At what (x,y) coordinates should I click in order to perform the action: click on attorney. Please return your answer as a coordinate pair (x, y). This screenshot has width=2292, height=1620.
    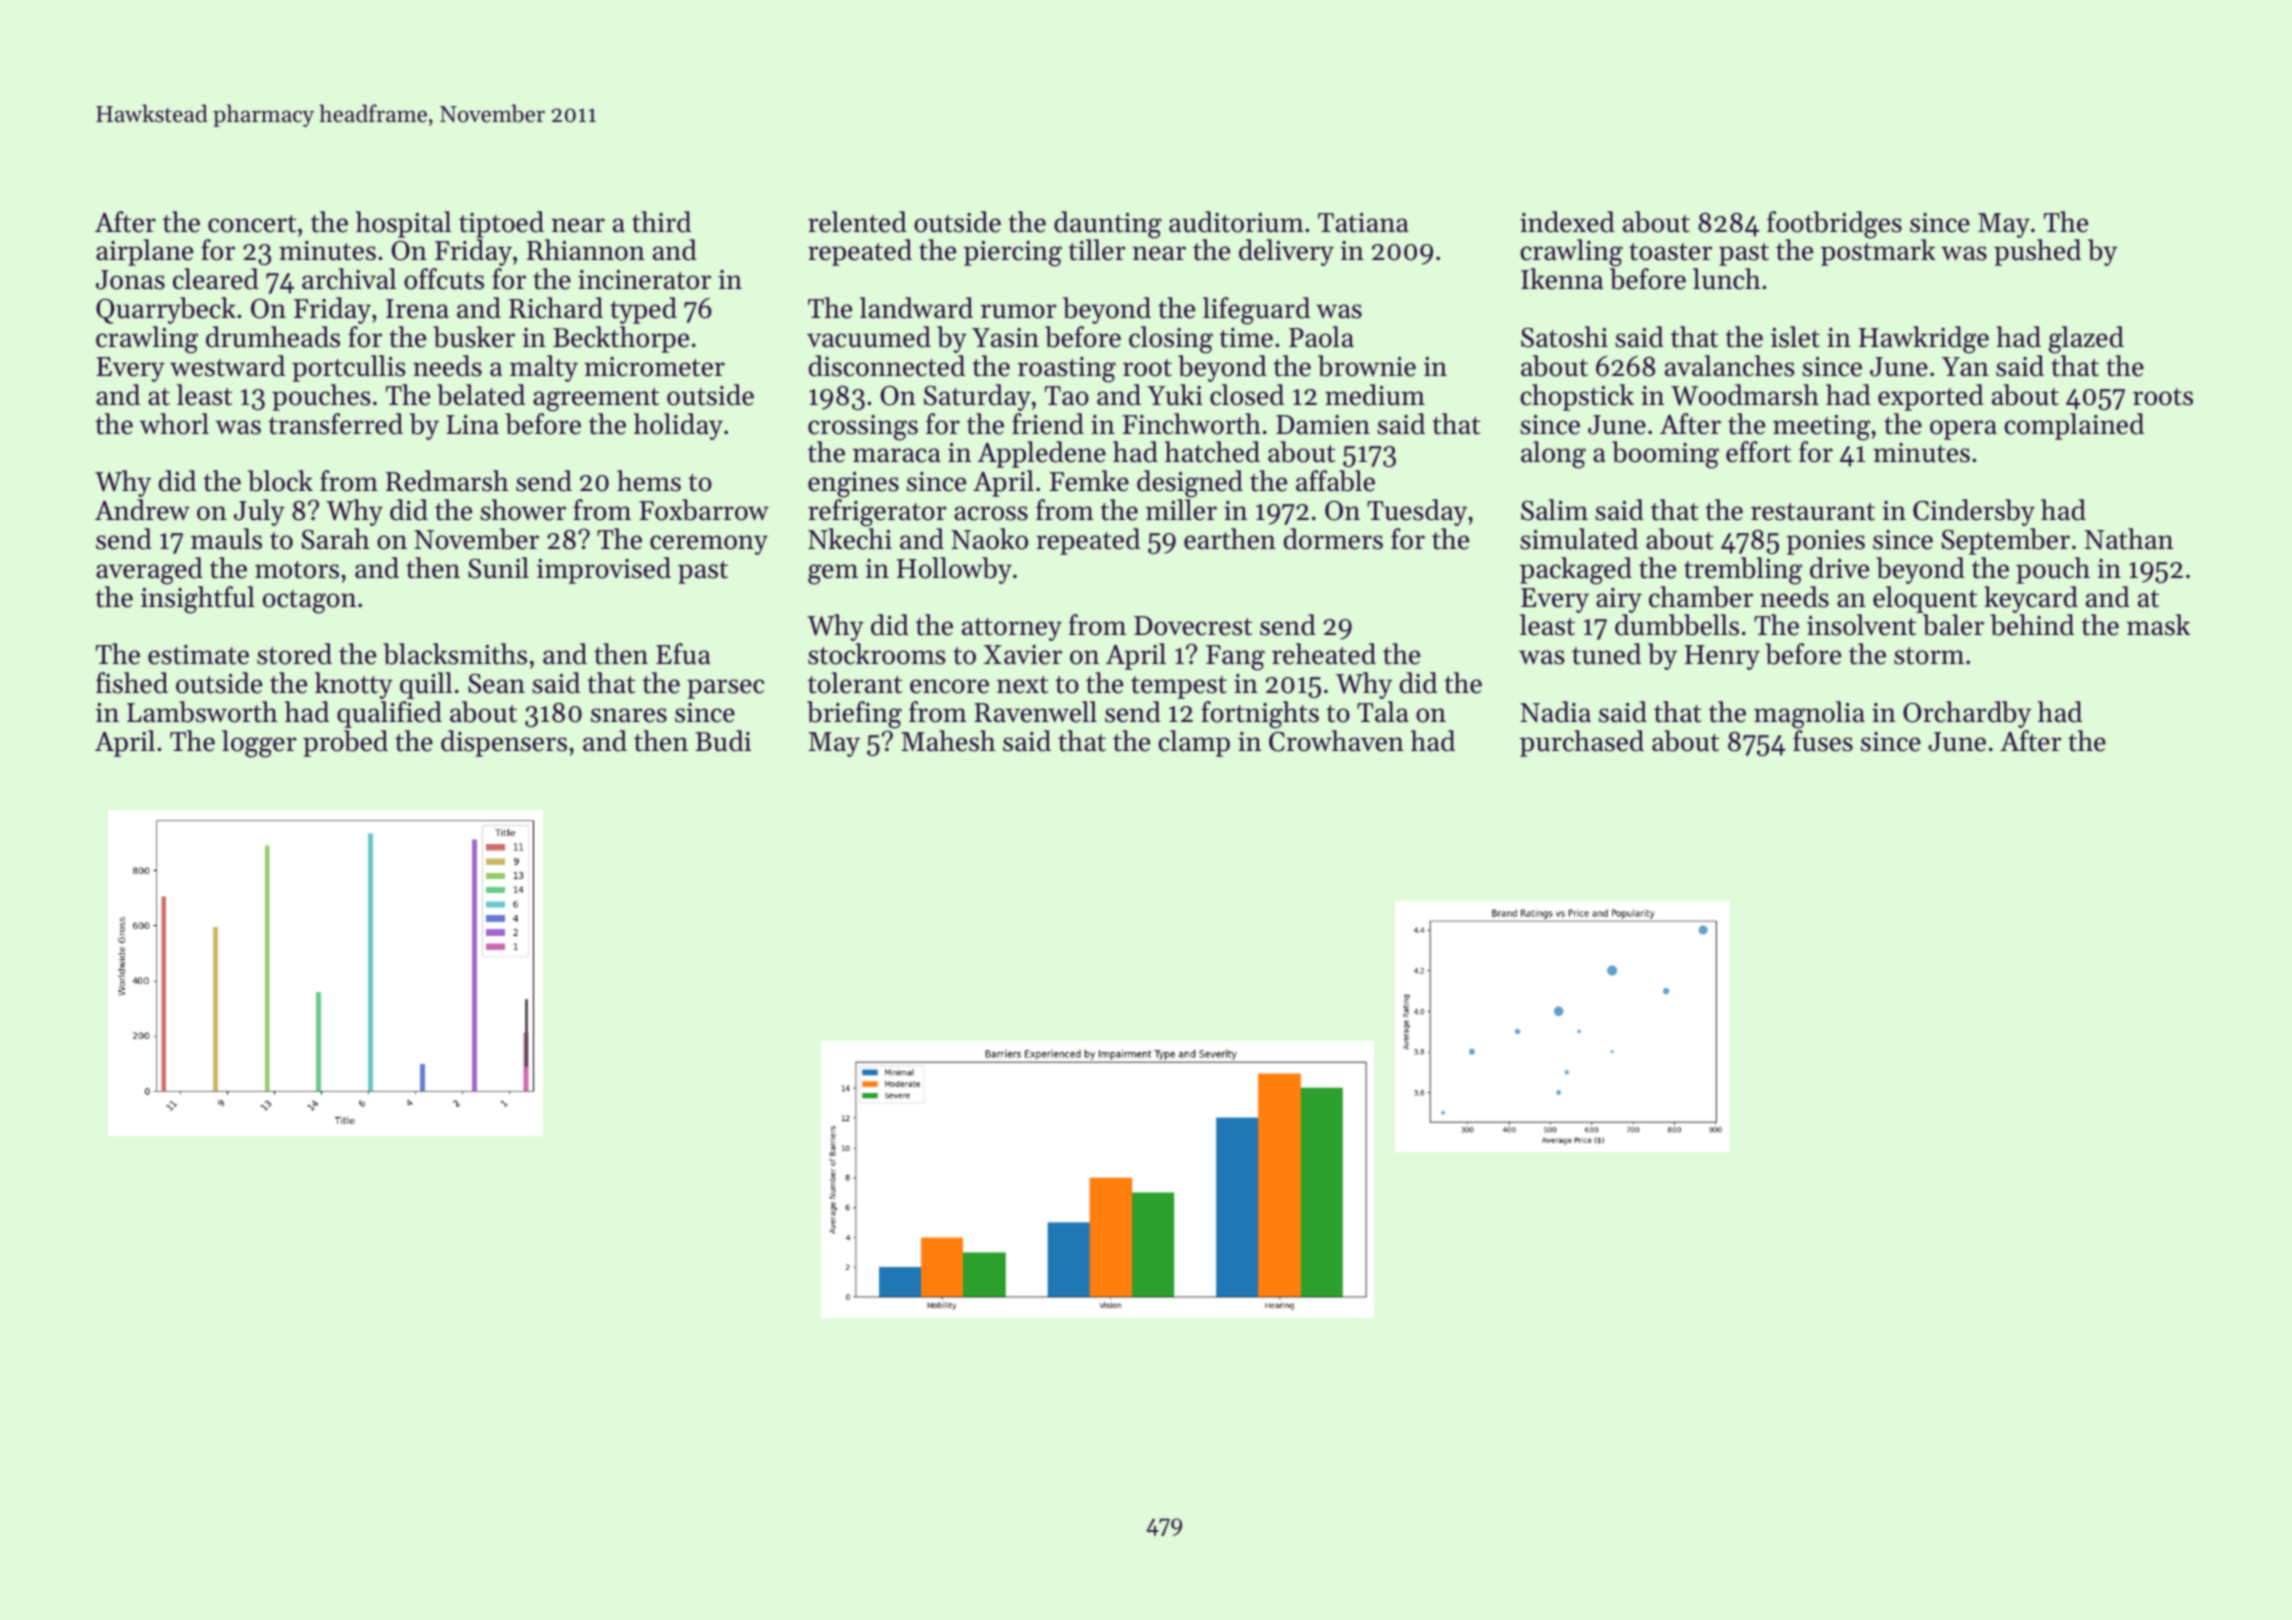
    Looking at the image, I should click on (1012, 629).
